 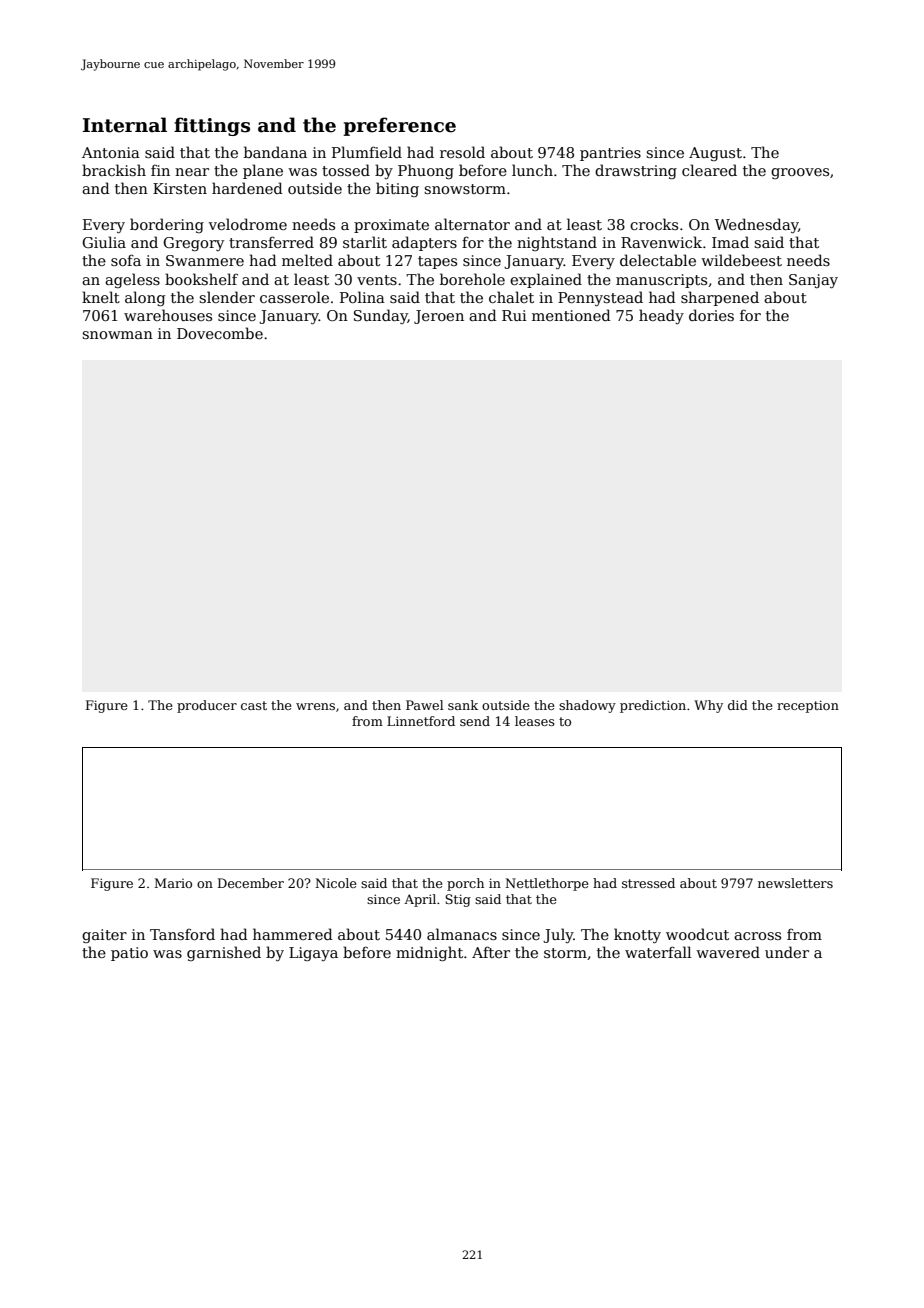 What do you see at coordinates (547, 884) in the page?
I see `Nettlethorpe` at bounding box center [547, 884].
